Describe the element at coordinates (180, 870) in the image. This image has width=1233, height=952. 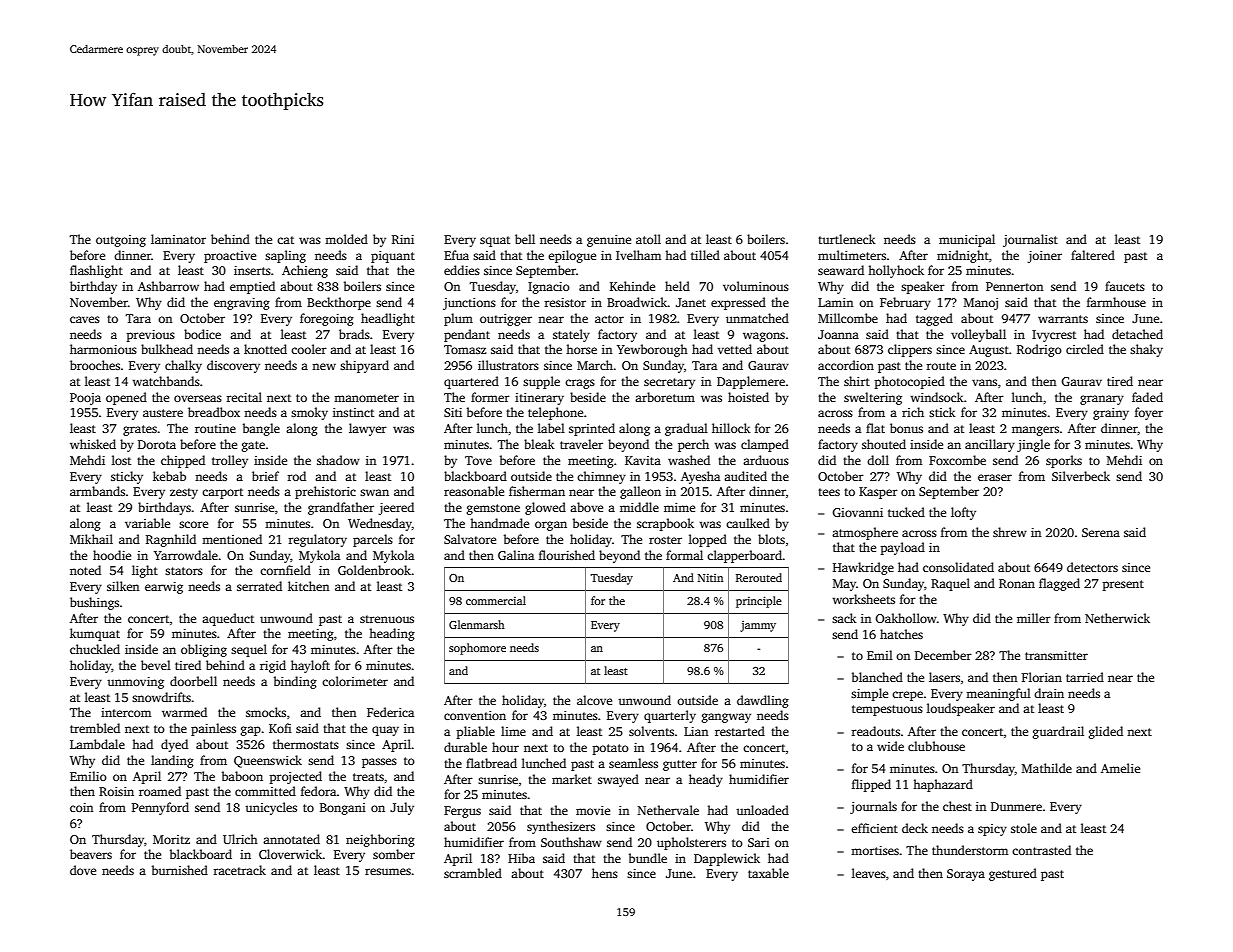
I see `burnished` at that location.
